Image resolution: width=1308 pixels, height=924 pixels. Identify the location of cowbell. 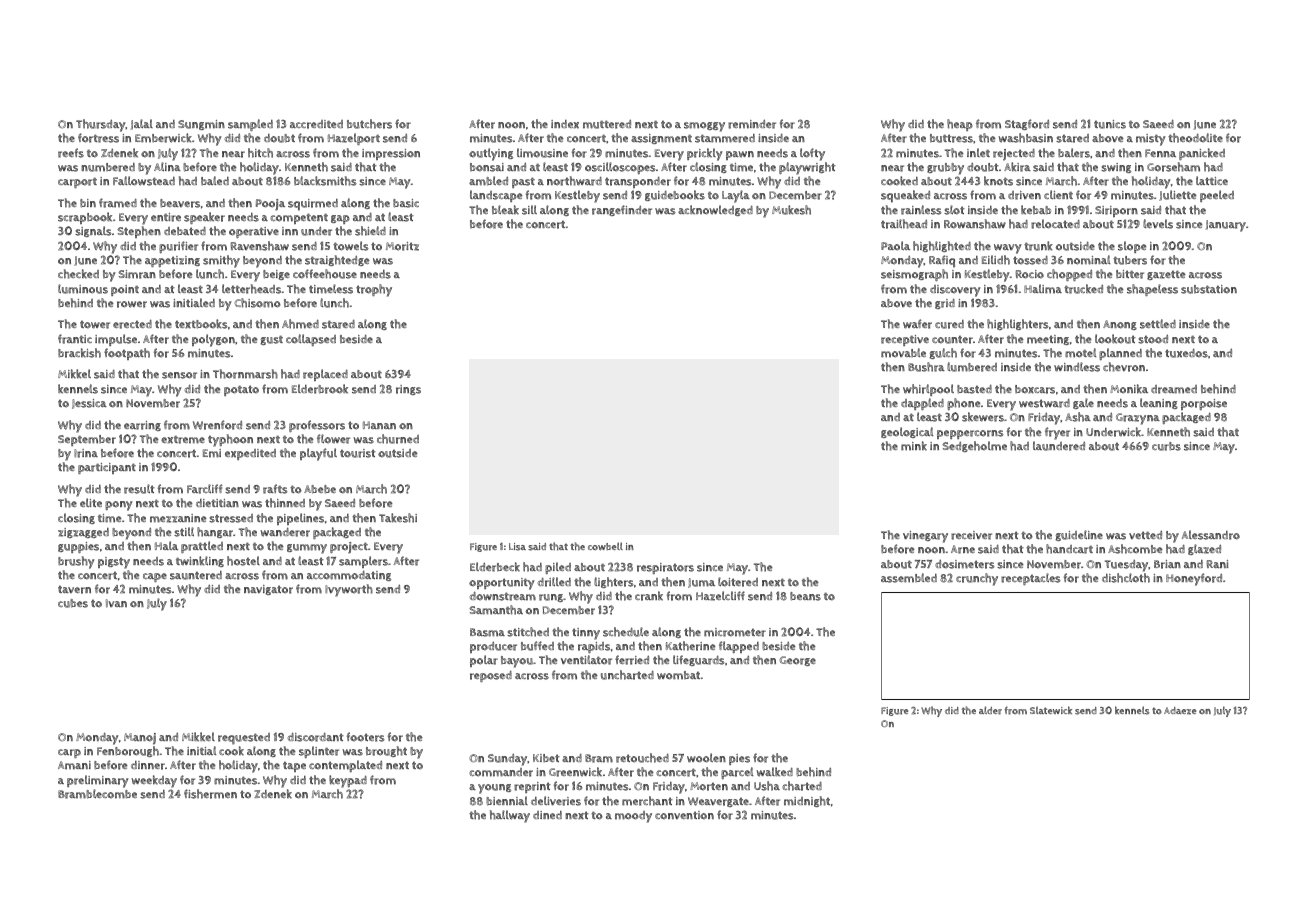
(605, 546).
